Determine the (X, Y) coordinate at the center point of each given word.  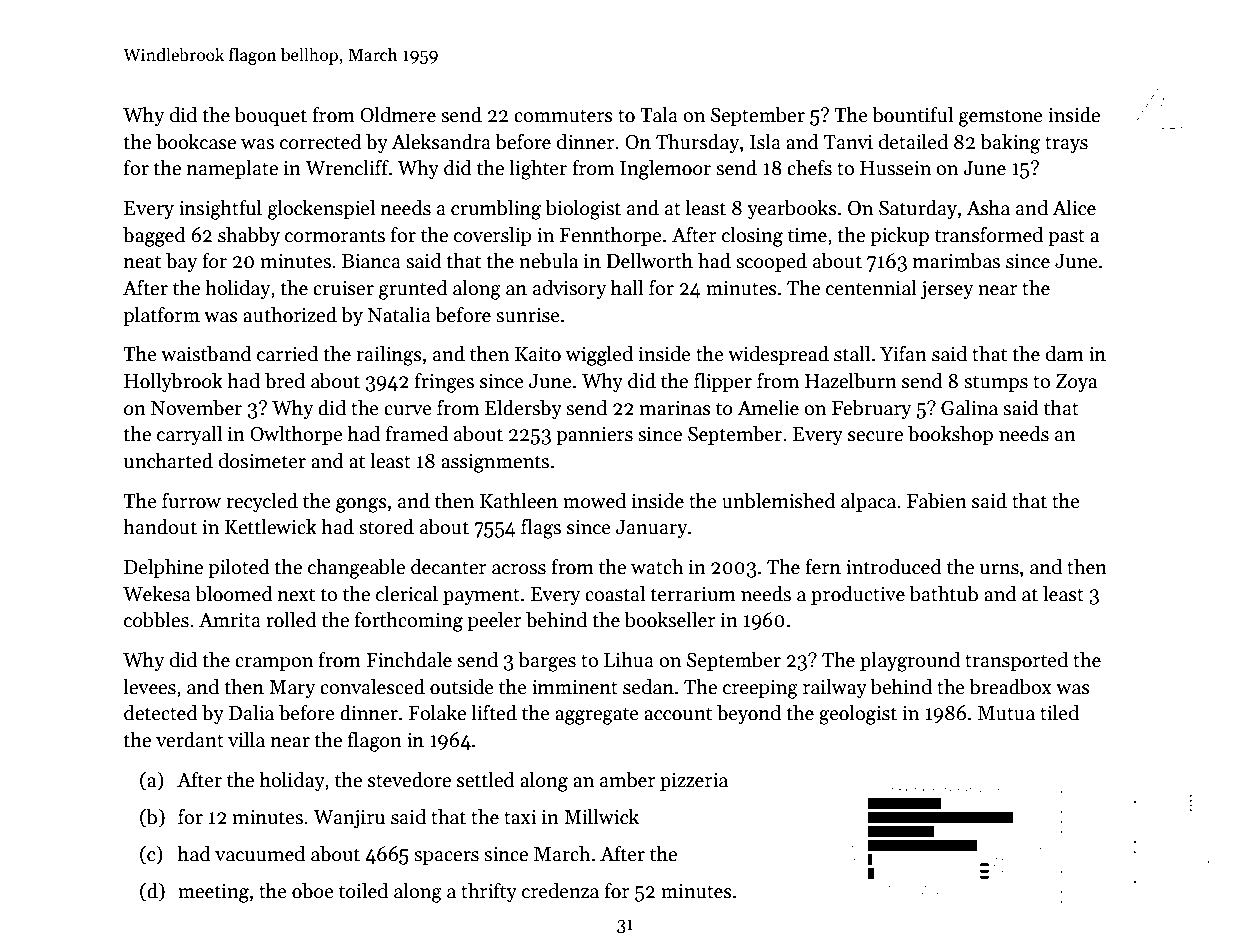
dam (1065, 354)
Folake (437, 713)
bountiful (912, 115)
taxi (520, 817)
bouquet (271, 116)
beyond (749, 714)
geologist (858, 715)
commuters (563, 116)
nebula (548, 261)
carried (287, 354)
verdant (190, 740)
